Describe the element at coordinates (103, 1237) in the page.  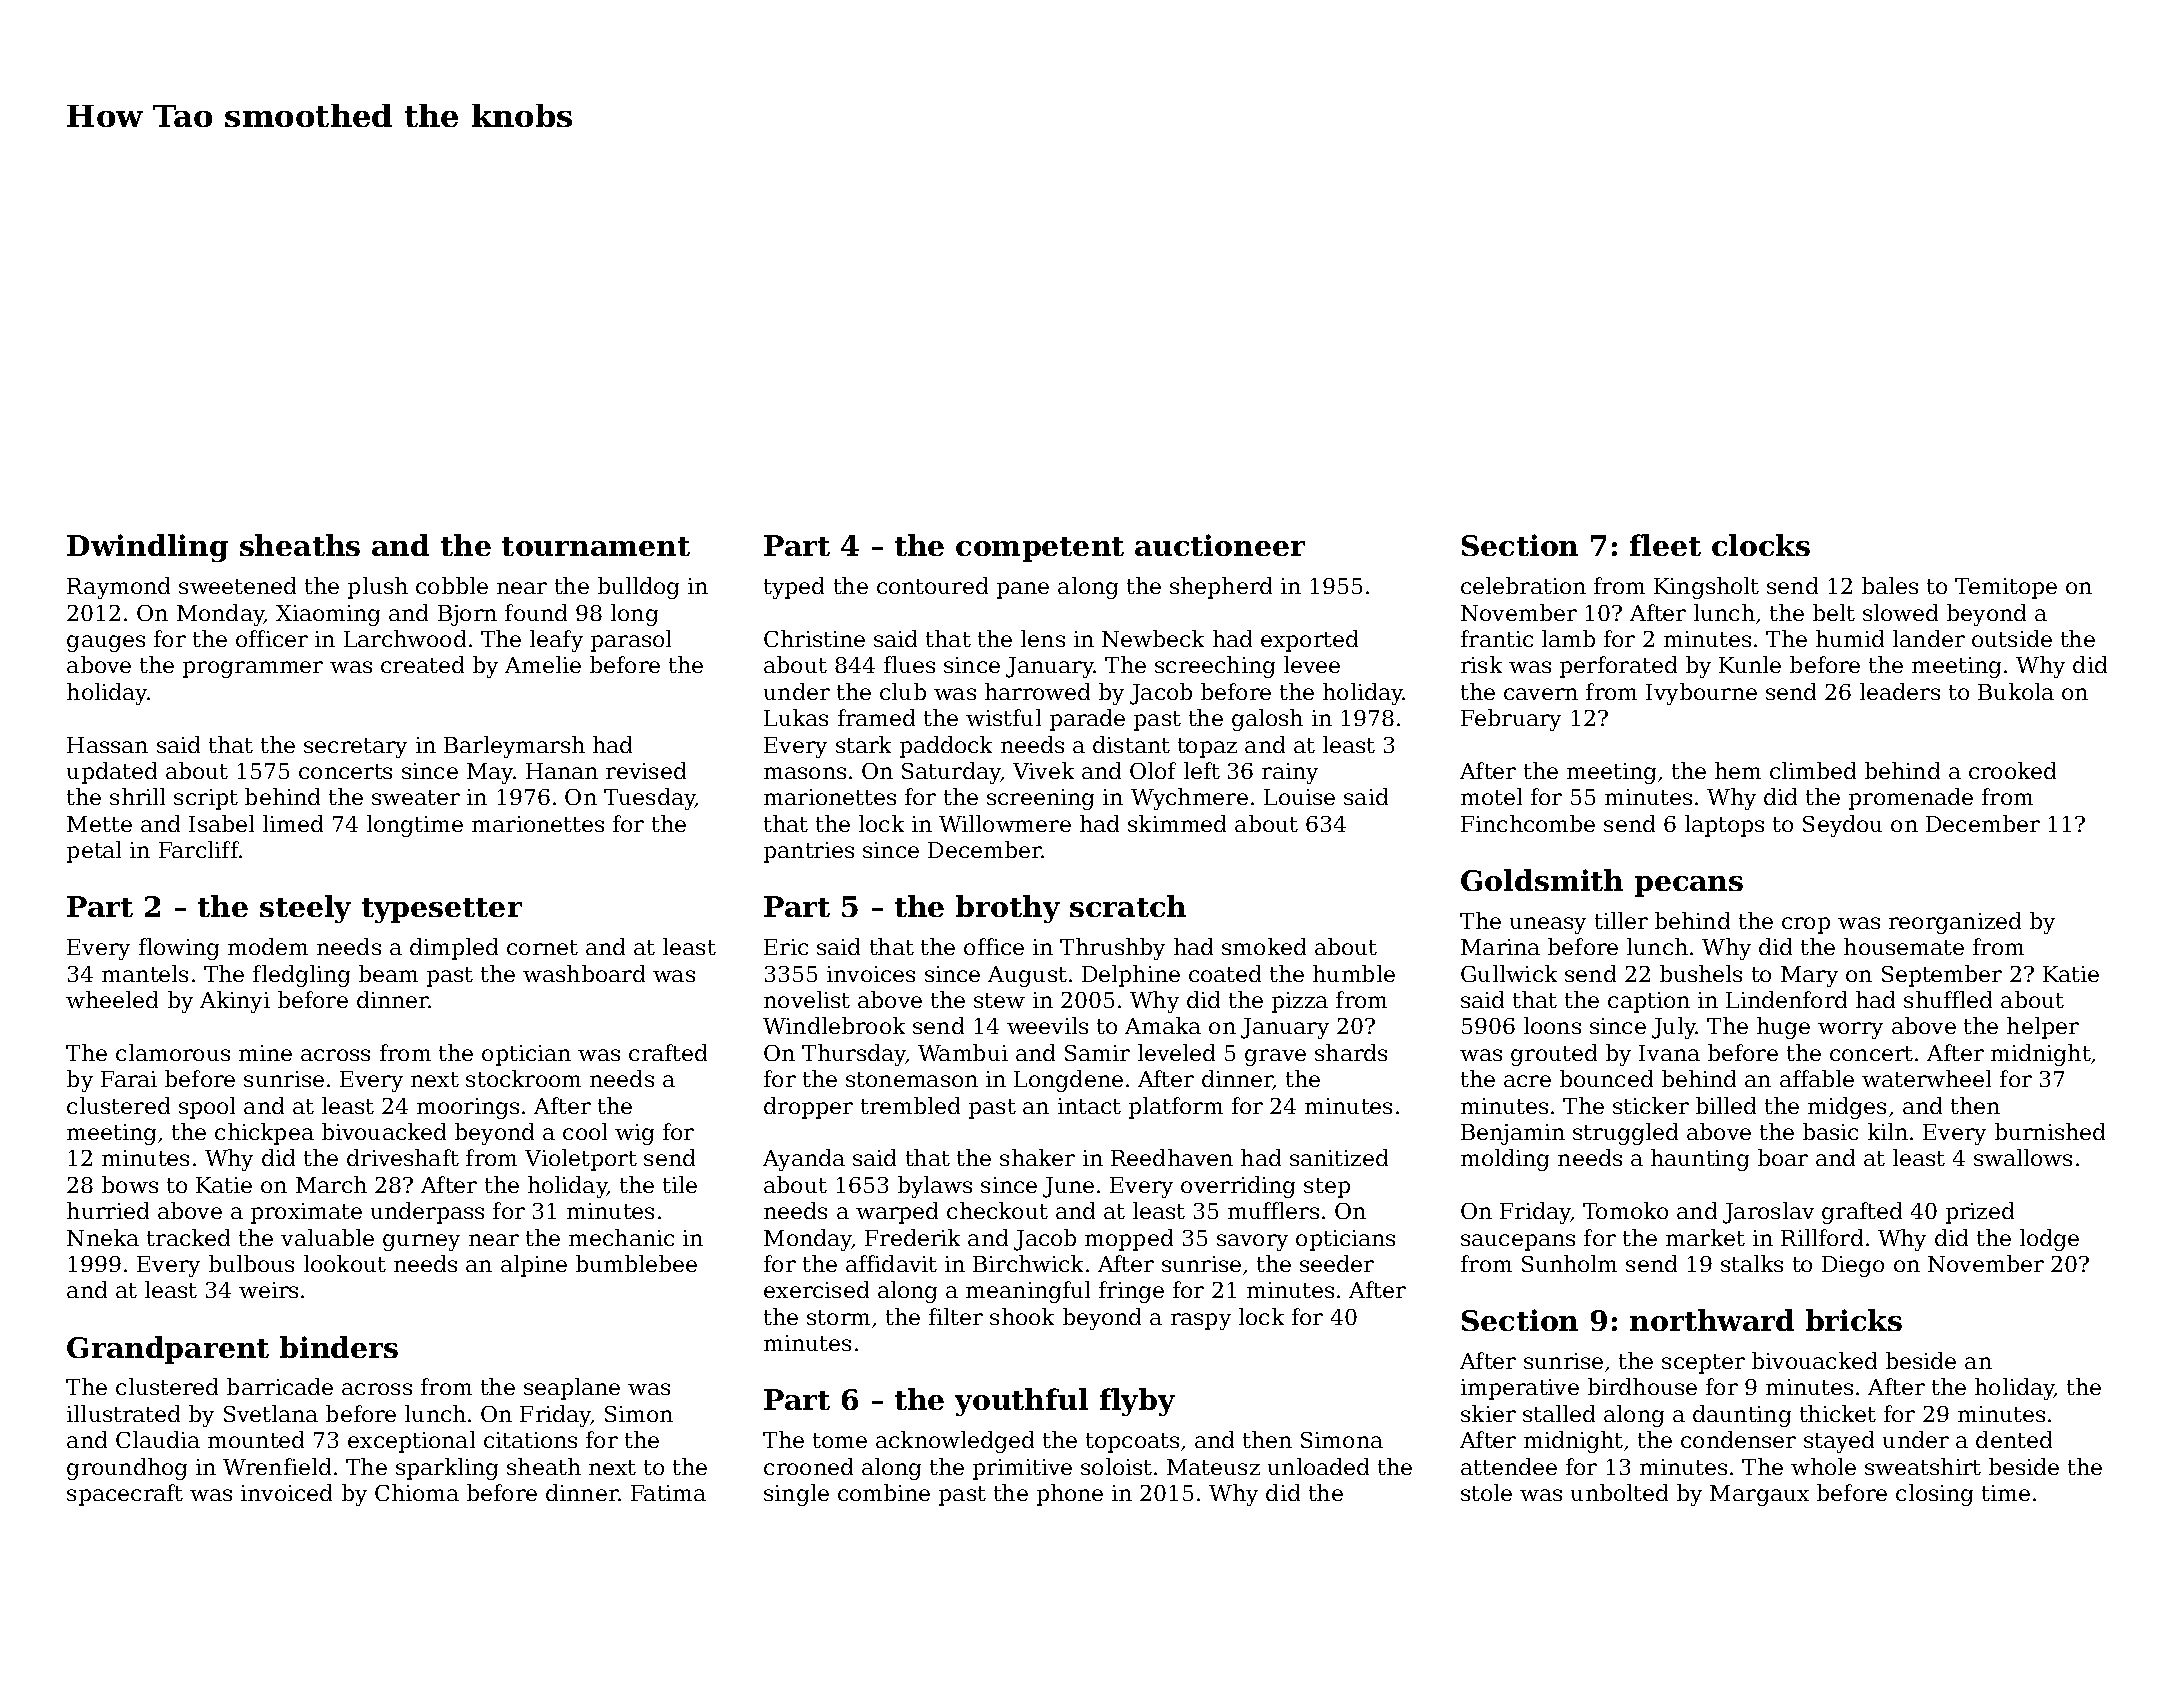
I see `Nneka` at that location.
